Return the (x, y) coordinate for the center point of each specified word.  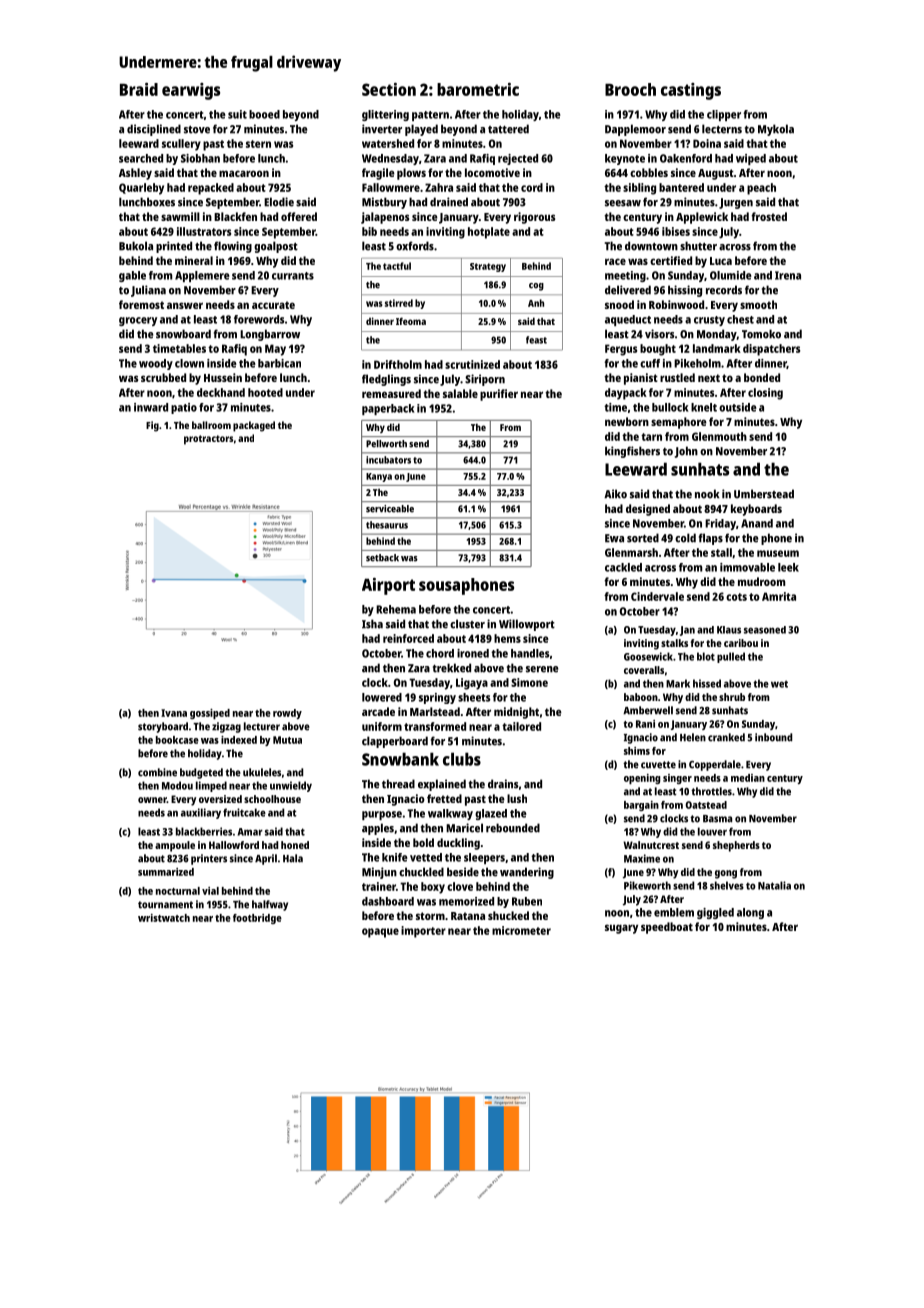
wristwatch (164, 918)
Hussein (223, 377)
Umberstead (764, 494)
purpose (382, 815)
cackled (623, 567)
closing (765, 394)
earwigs (191, 91)
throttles (711, 791)
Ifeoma (411, 321)
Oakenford (686, 158)
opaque (380, 933)
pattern (430, 116)
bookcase (177, 740)
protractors (208, 440)
